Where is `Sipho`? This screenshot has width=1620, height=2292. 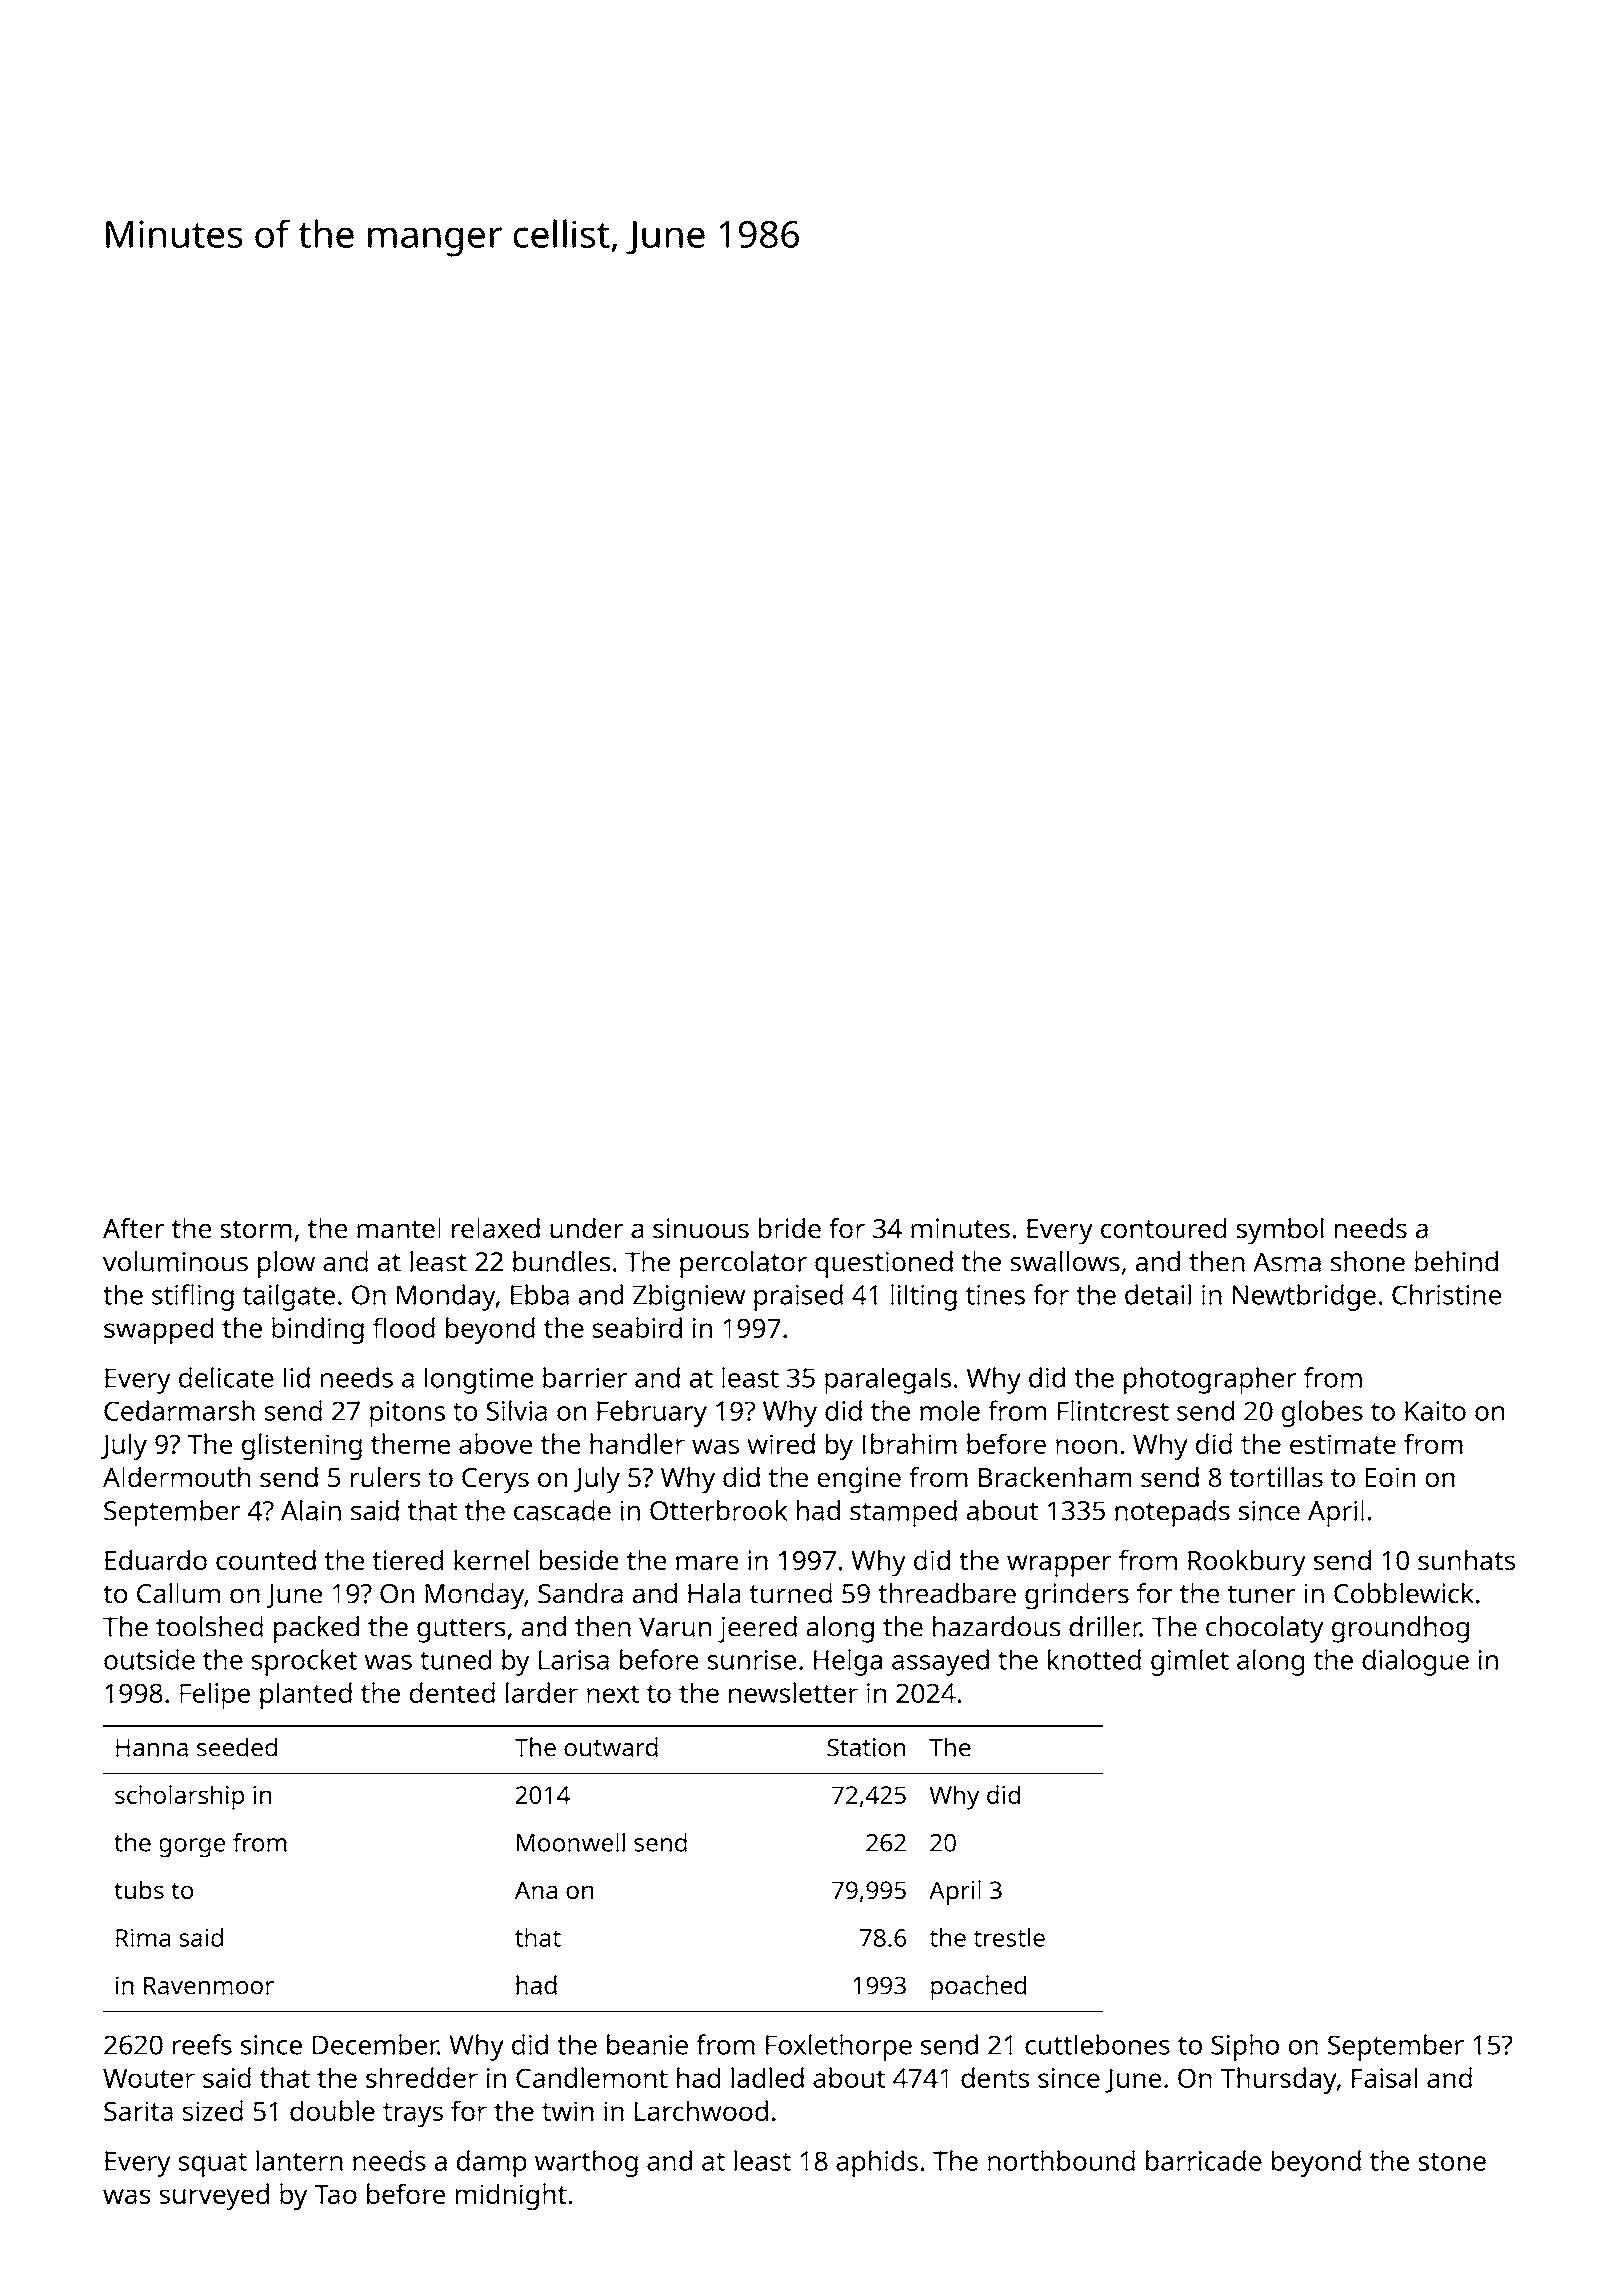 Sipho is located at coordinates (1245, 2047).
